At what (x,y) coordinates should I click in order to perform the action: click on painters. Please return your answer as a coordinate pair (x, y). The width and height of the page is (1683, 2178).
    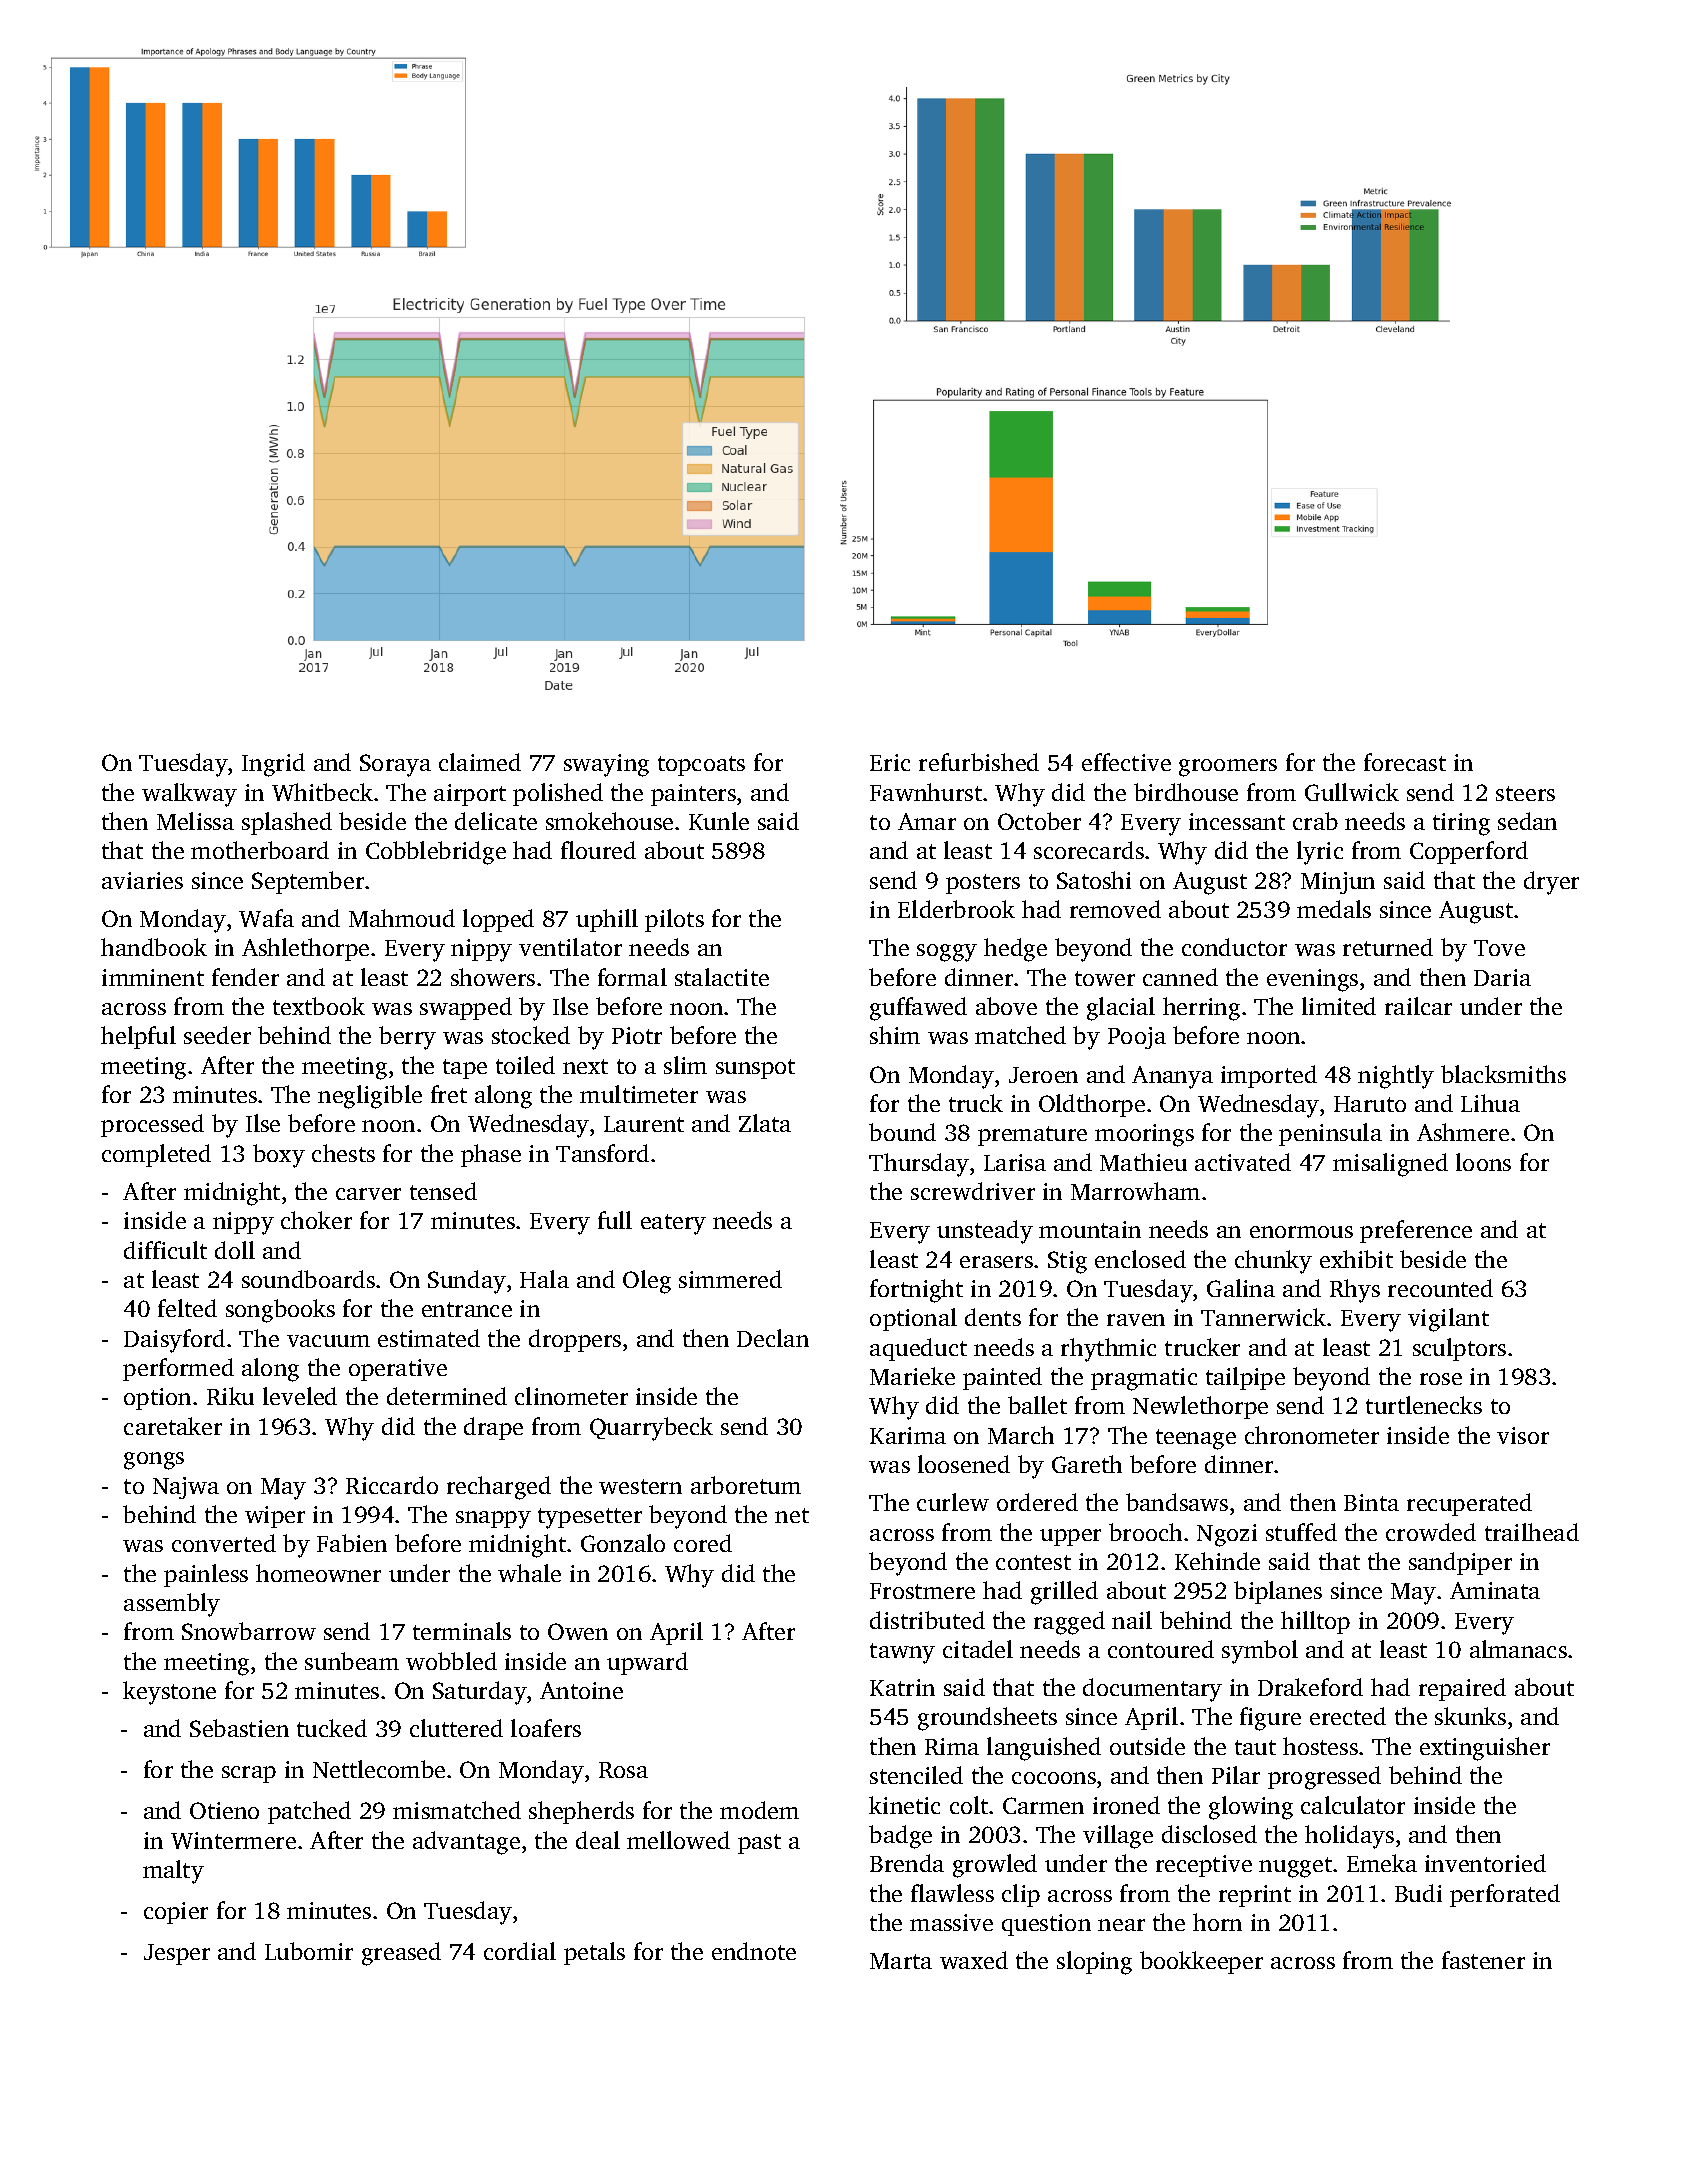
    Looking at the image, I should click on (693, 795).
